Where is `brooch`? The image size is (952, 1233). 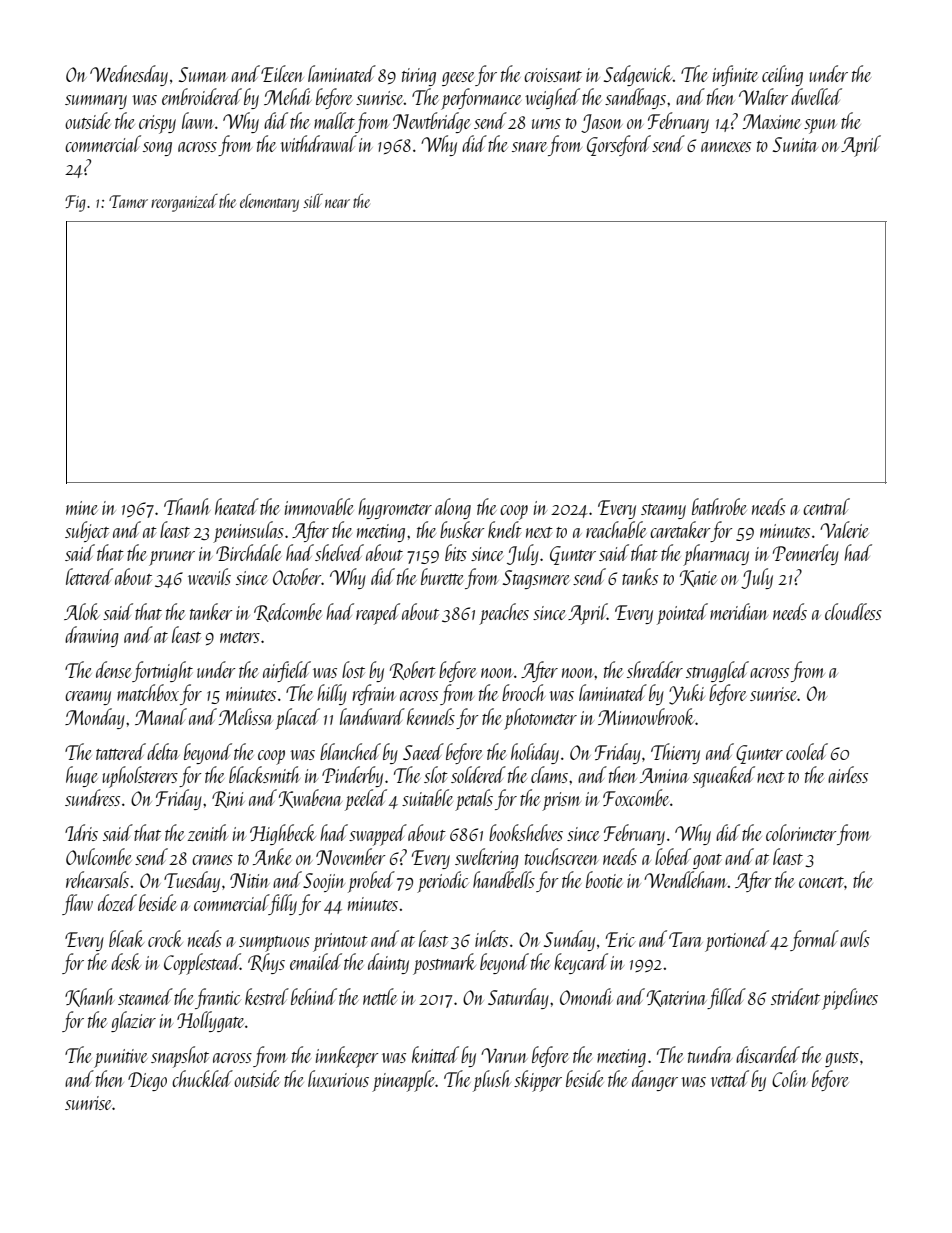 brooch is located at coordinates (524, 692).
